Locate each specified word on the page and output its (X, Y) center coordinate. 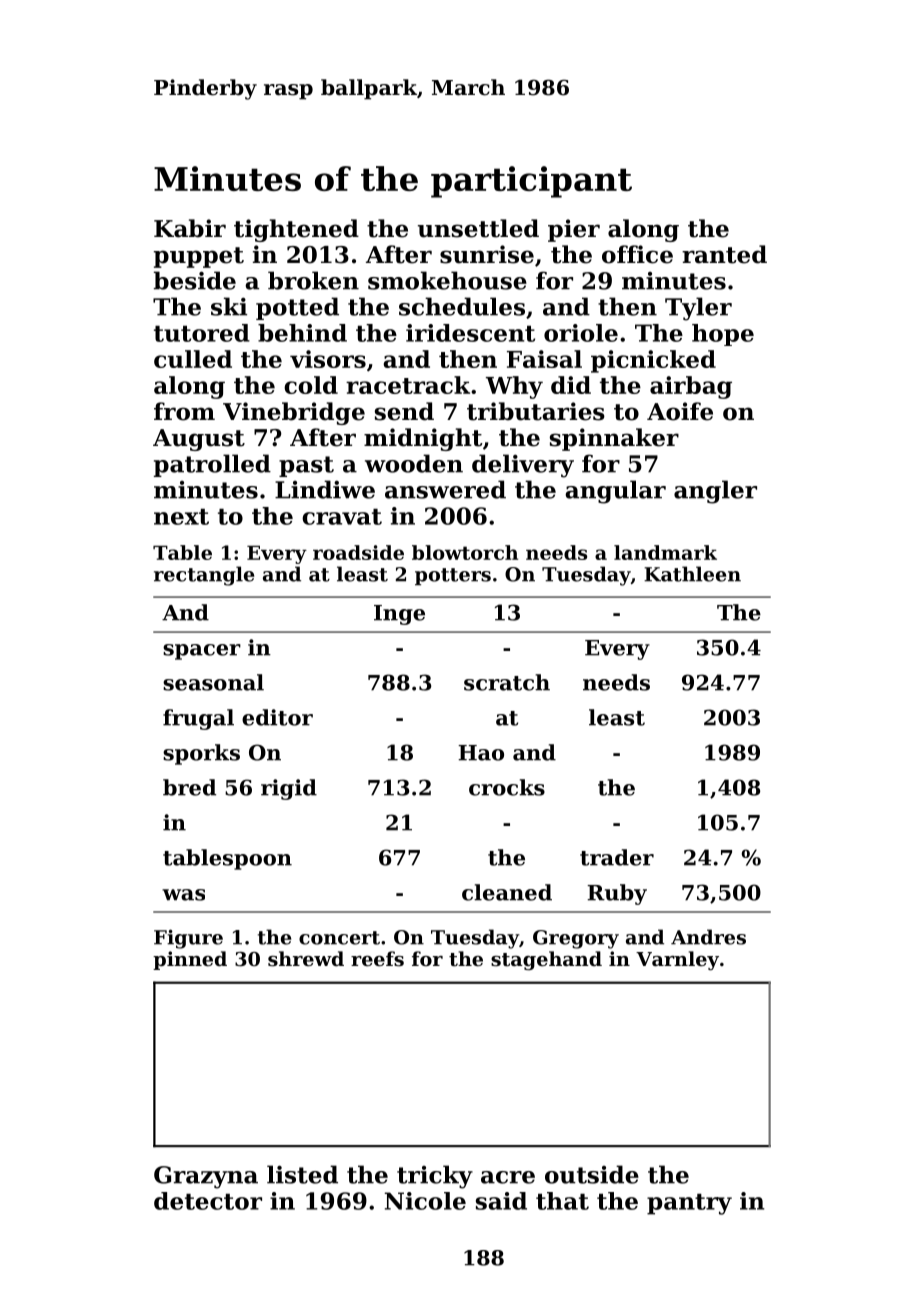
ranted (724, 254)
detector (208, 1201)
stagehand (546, 960)
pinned (190, 960)
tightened (296, 230)
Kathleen (692, 574)
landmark (665, 552)
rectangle (204, 576)
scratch (507, 682)
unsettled (478, 228)
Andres (708, 937)
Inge (399, 615)
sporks (201, 754)
